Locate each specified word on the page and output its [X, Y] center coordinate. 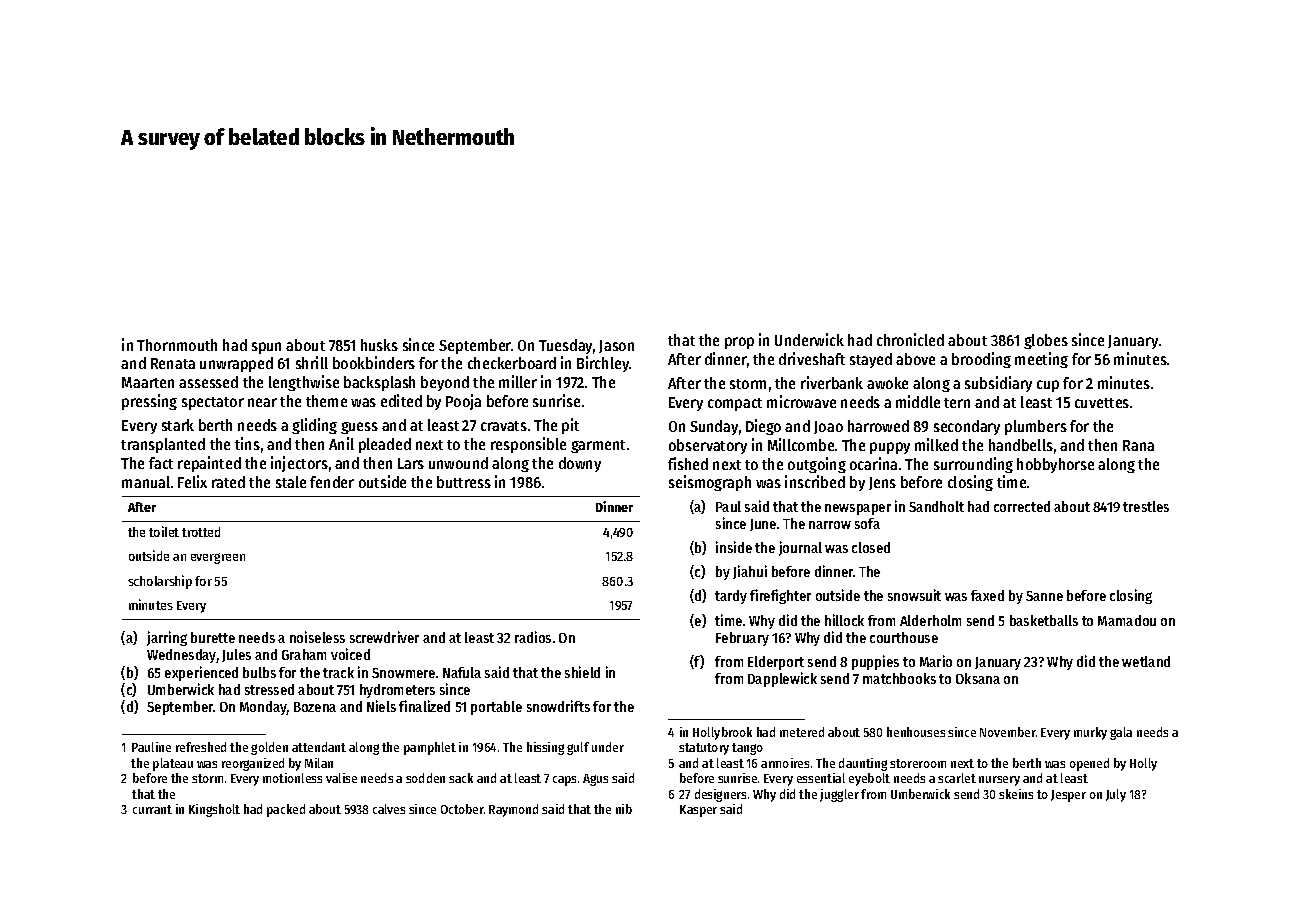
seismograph [710, 483]
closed [871, 547]
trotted [201, 532]
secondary [967, 427]
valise [341, 778]
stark [178, 425]
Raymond [513, 810]
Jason [616, 346]
